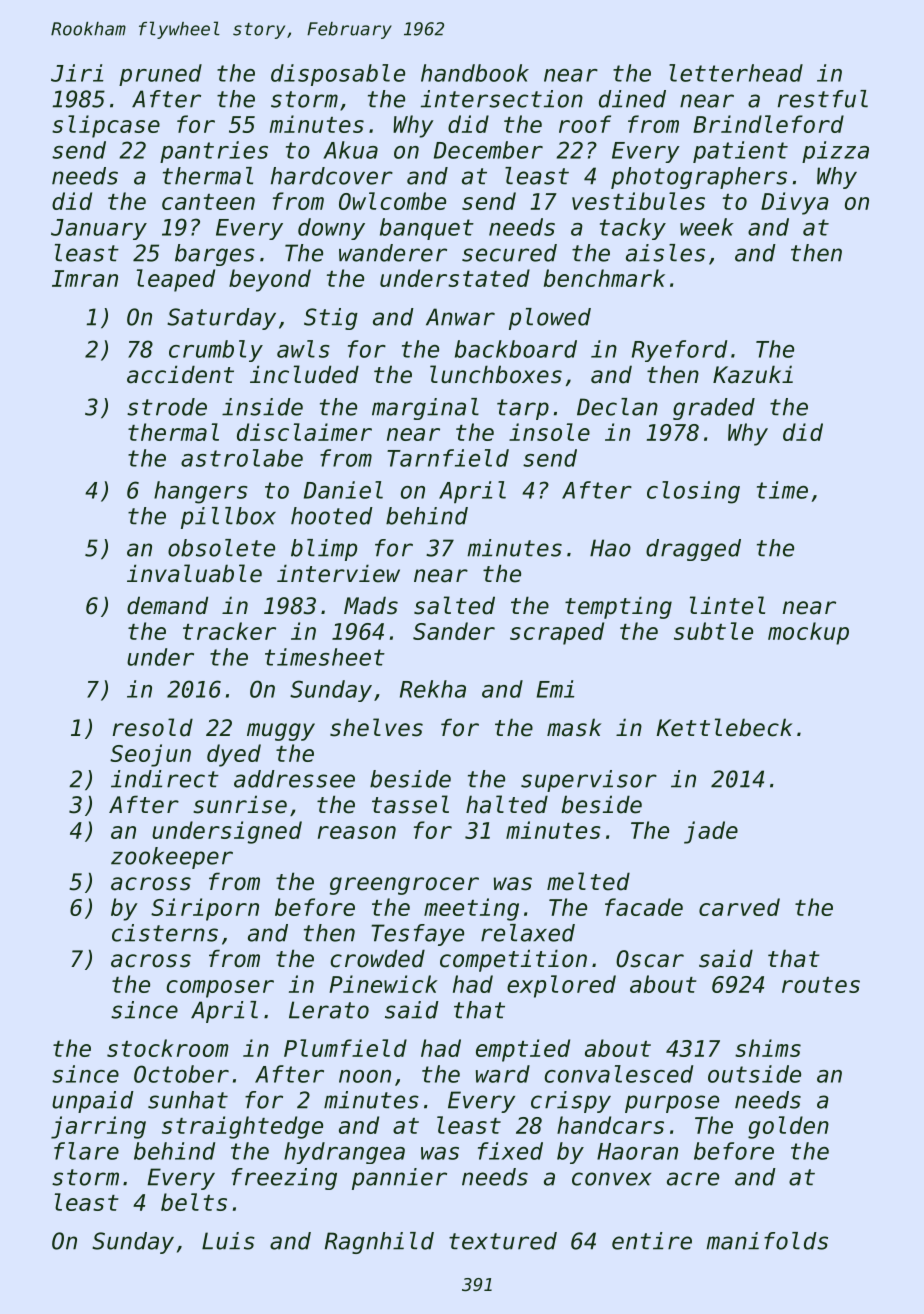 This page has width=924, height=1314. I want to click on accident, so click(180, 374).
